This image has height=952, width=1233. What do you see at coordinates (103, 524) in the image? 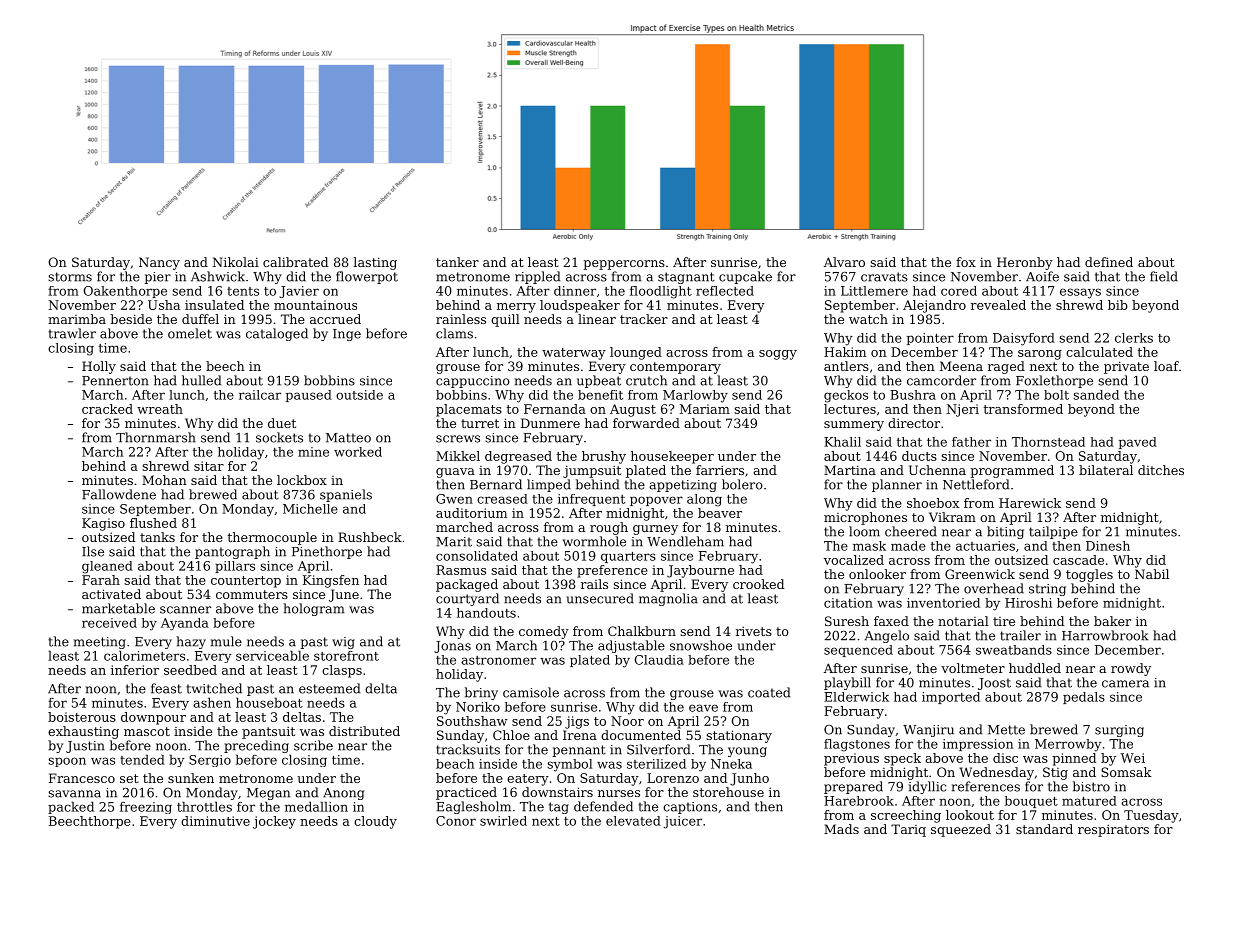
I see `Kagiso` at bounding box center [103, 524].
